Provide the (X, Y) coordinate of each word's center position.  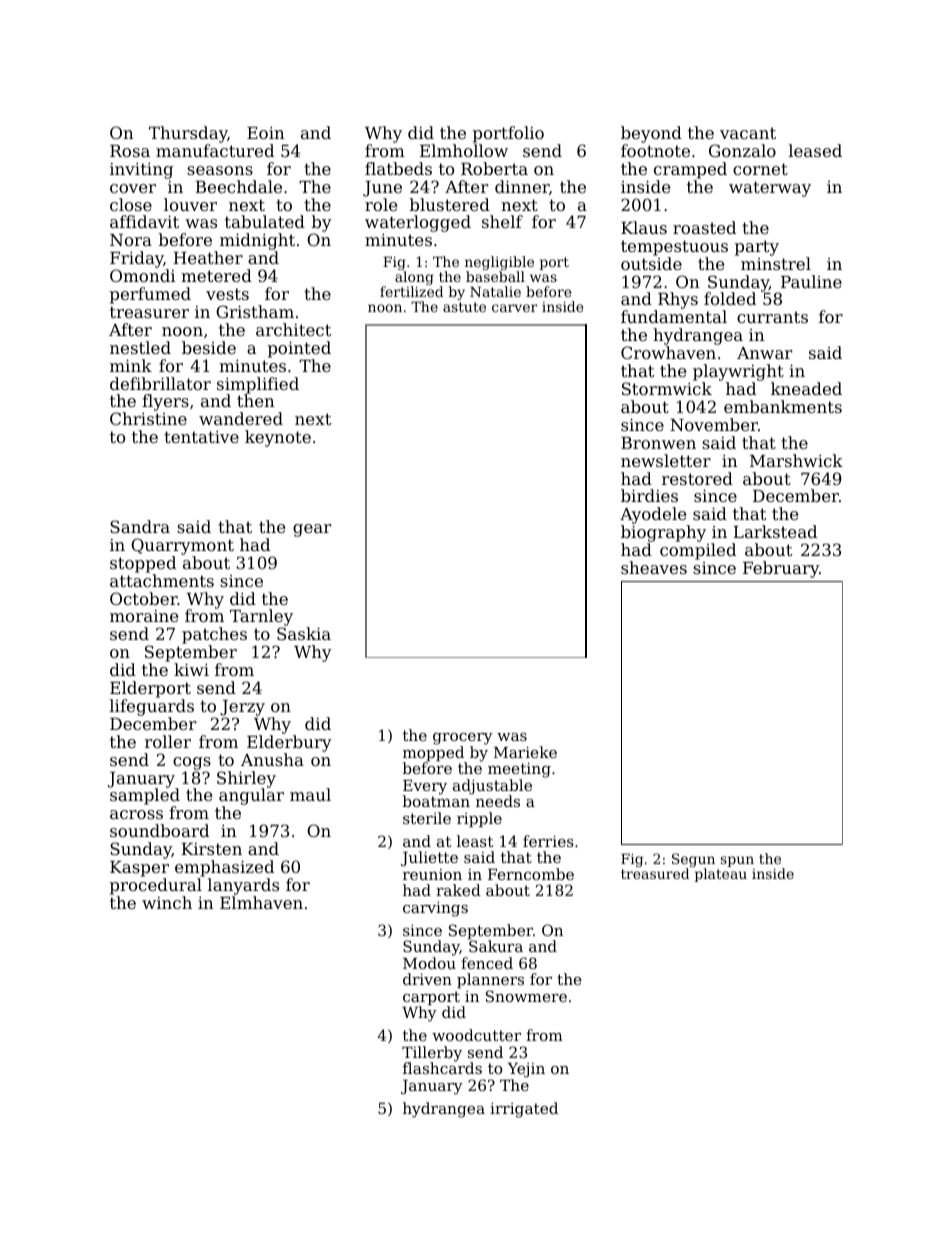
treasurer (149, 312)
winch (167, 902)
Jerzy (242, 708)
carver (514, 308)
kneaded (806, 388)
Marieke (525, 752)
